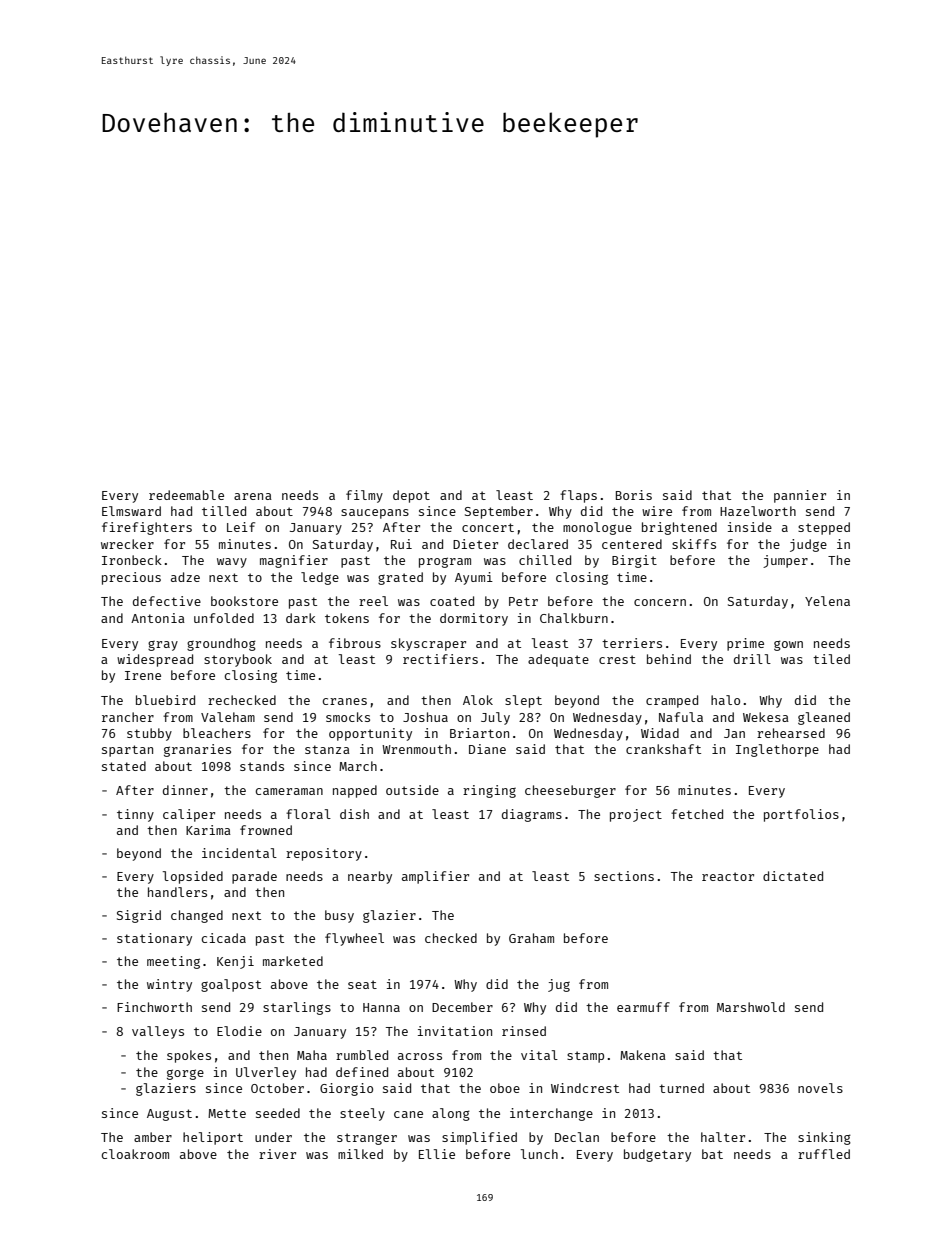  I want to click on project, so click(636, 815).
